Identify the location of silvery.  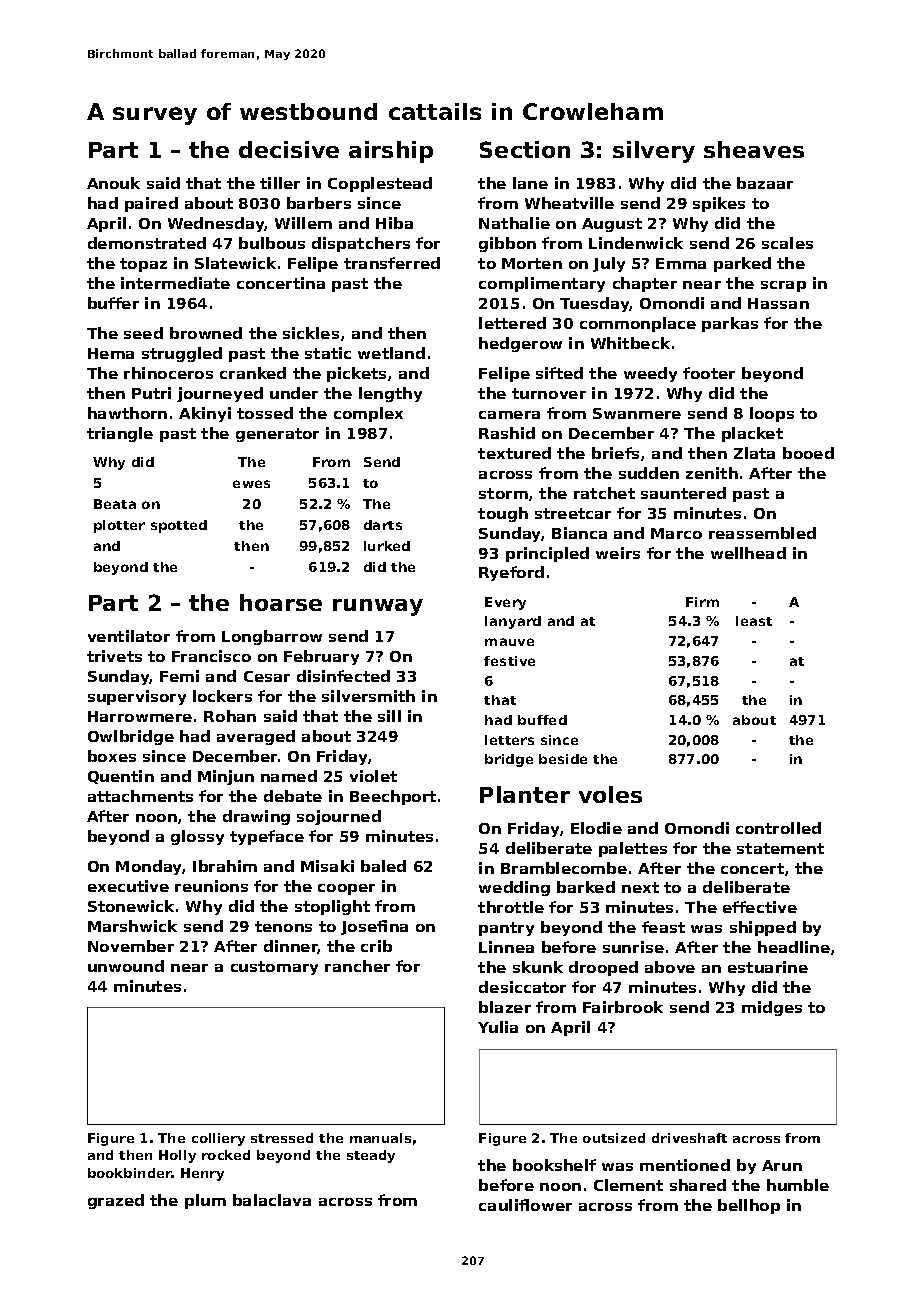
(654, 152).
